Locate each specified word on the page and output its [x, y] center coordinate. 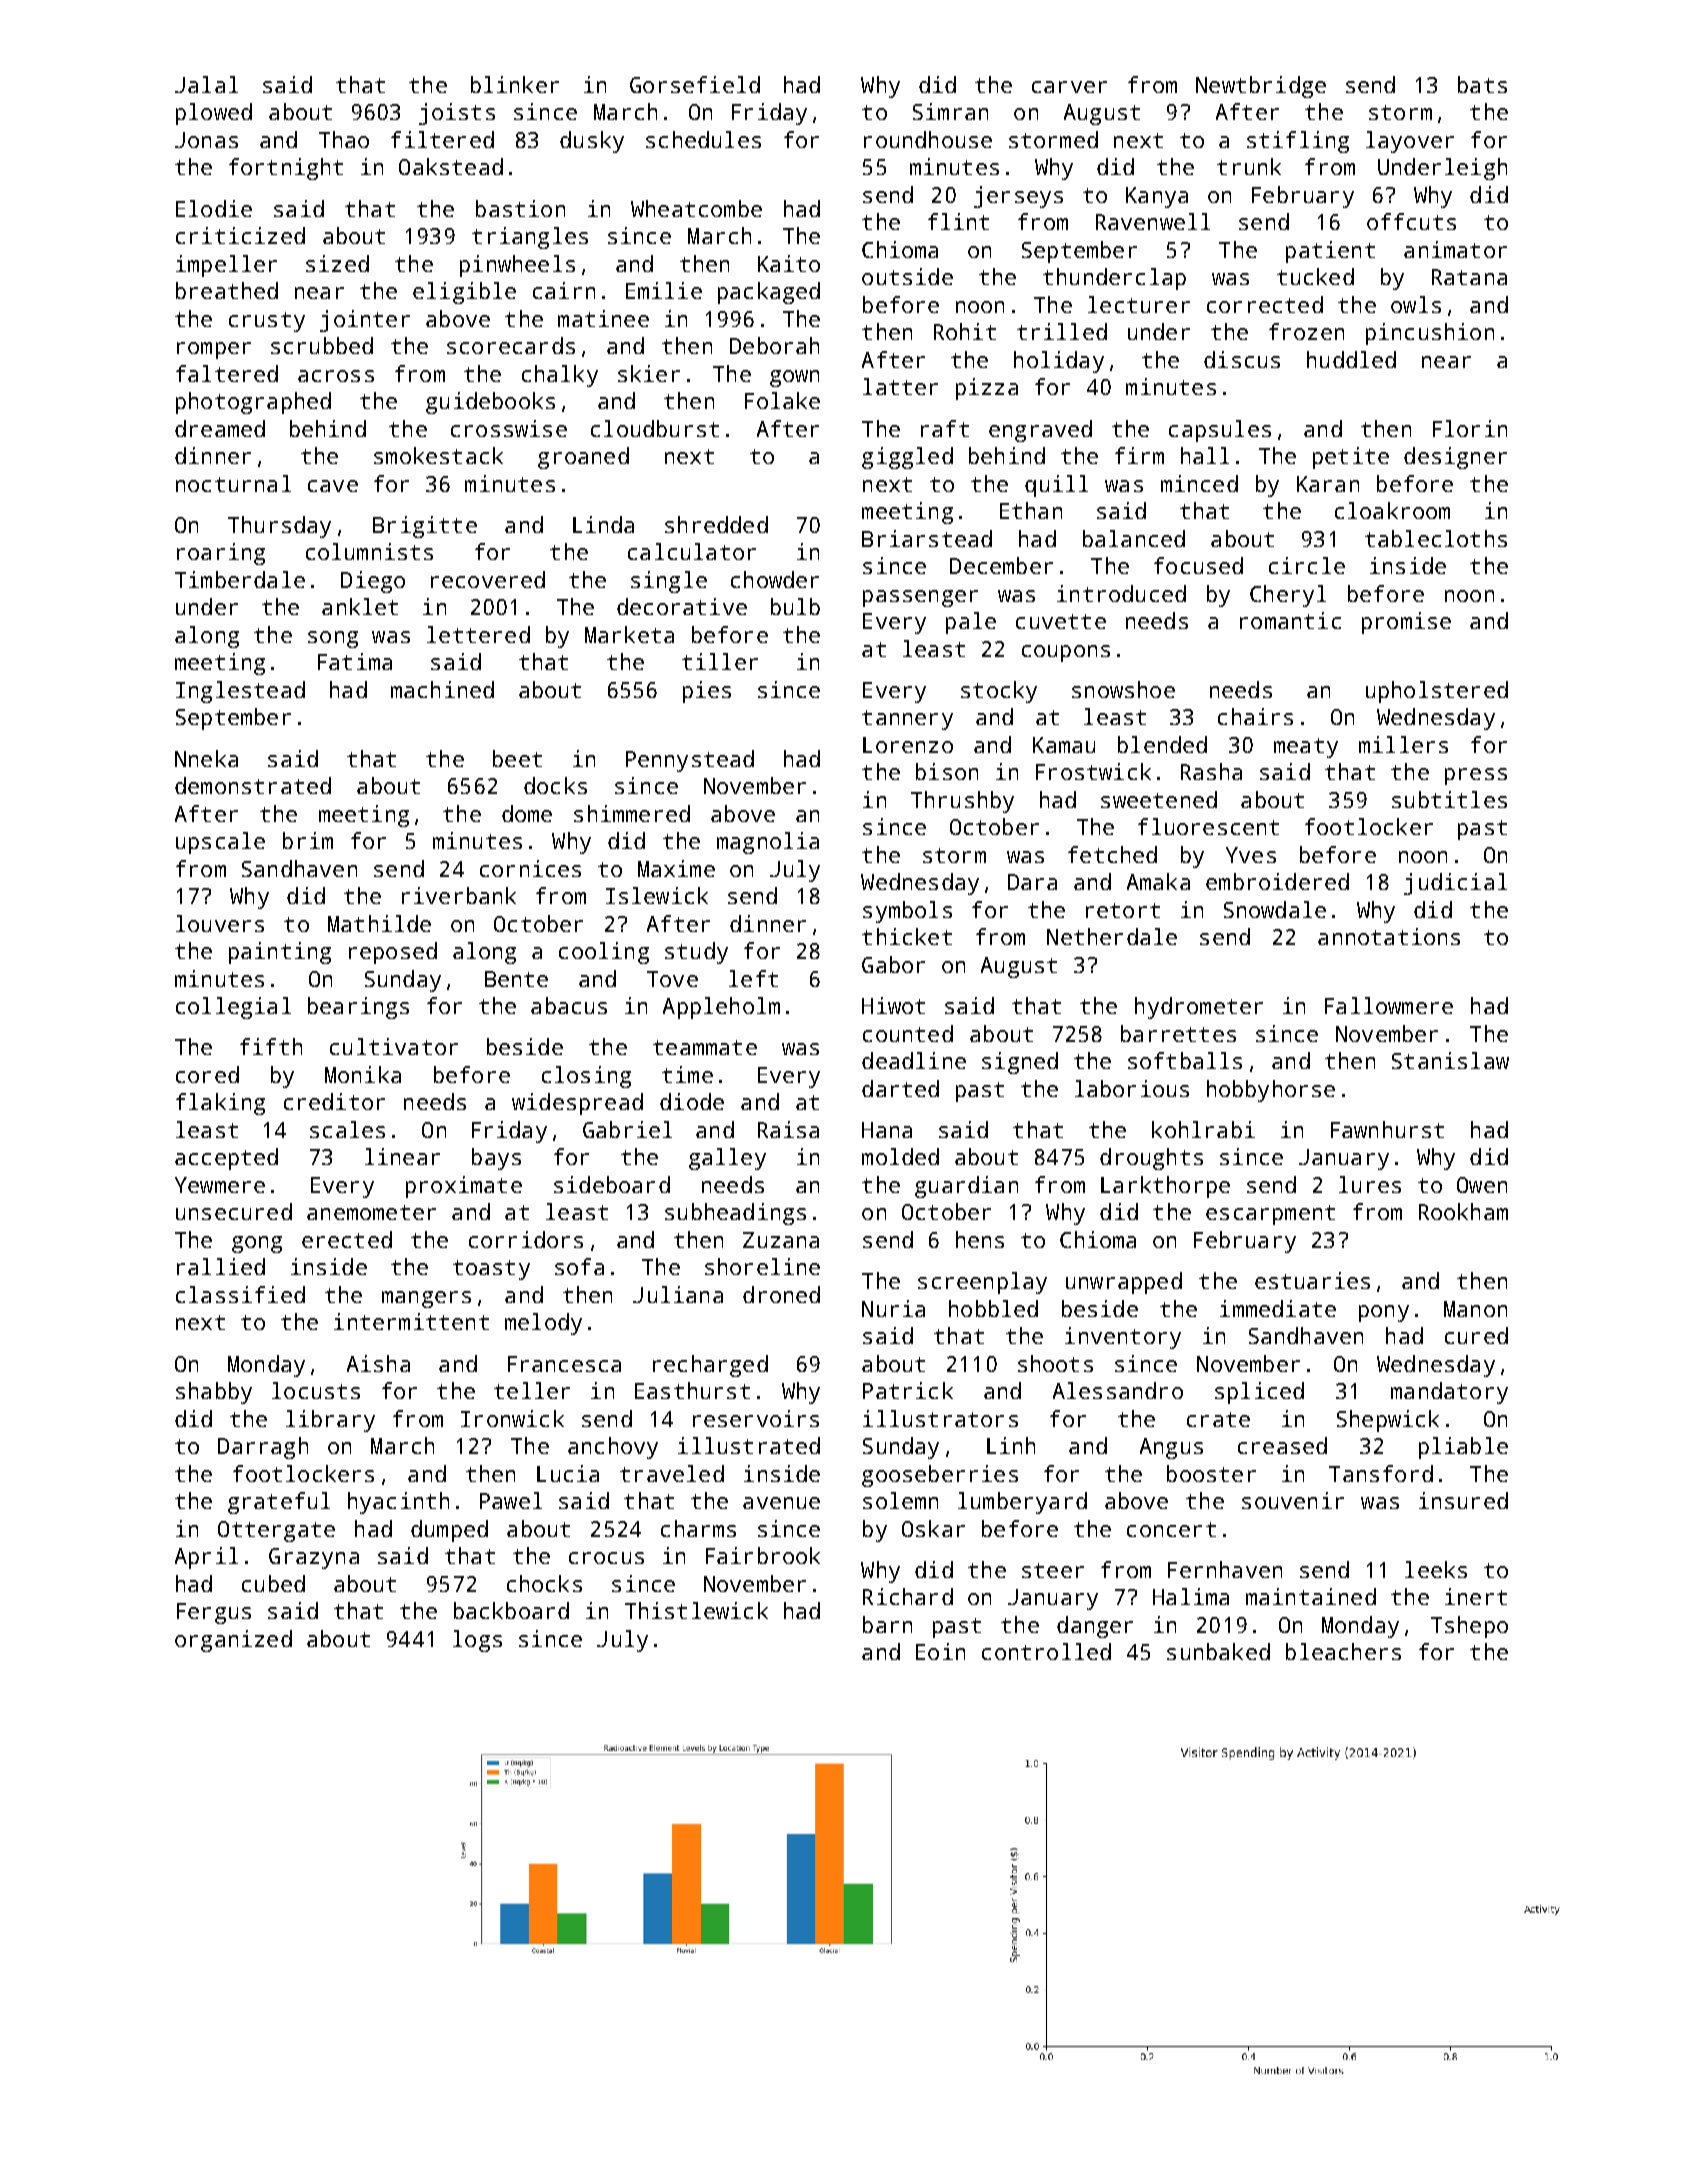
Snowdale [1275, 909]
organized [233, 1641]
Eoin [940, 1651]
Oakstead [451, 166]
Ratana [1469, 277]
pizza [987, 389]
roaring [221, 554]
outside [907, 276]
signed [1020, 1063]
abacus [569, 1005]
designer [1455, 458]
